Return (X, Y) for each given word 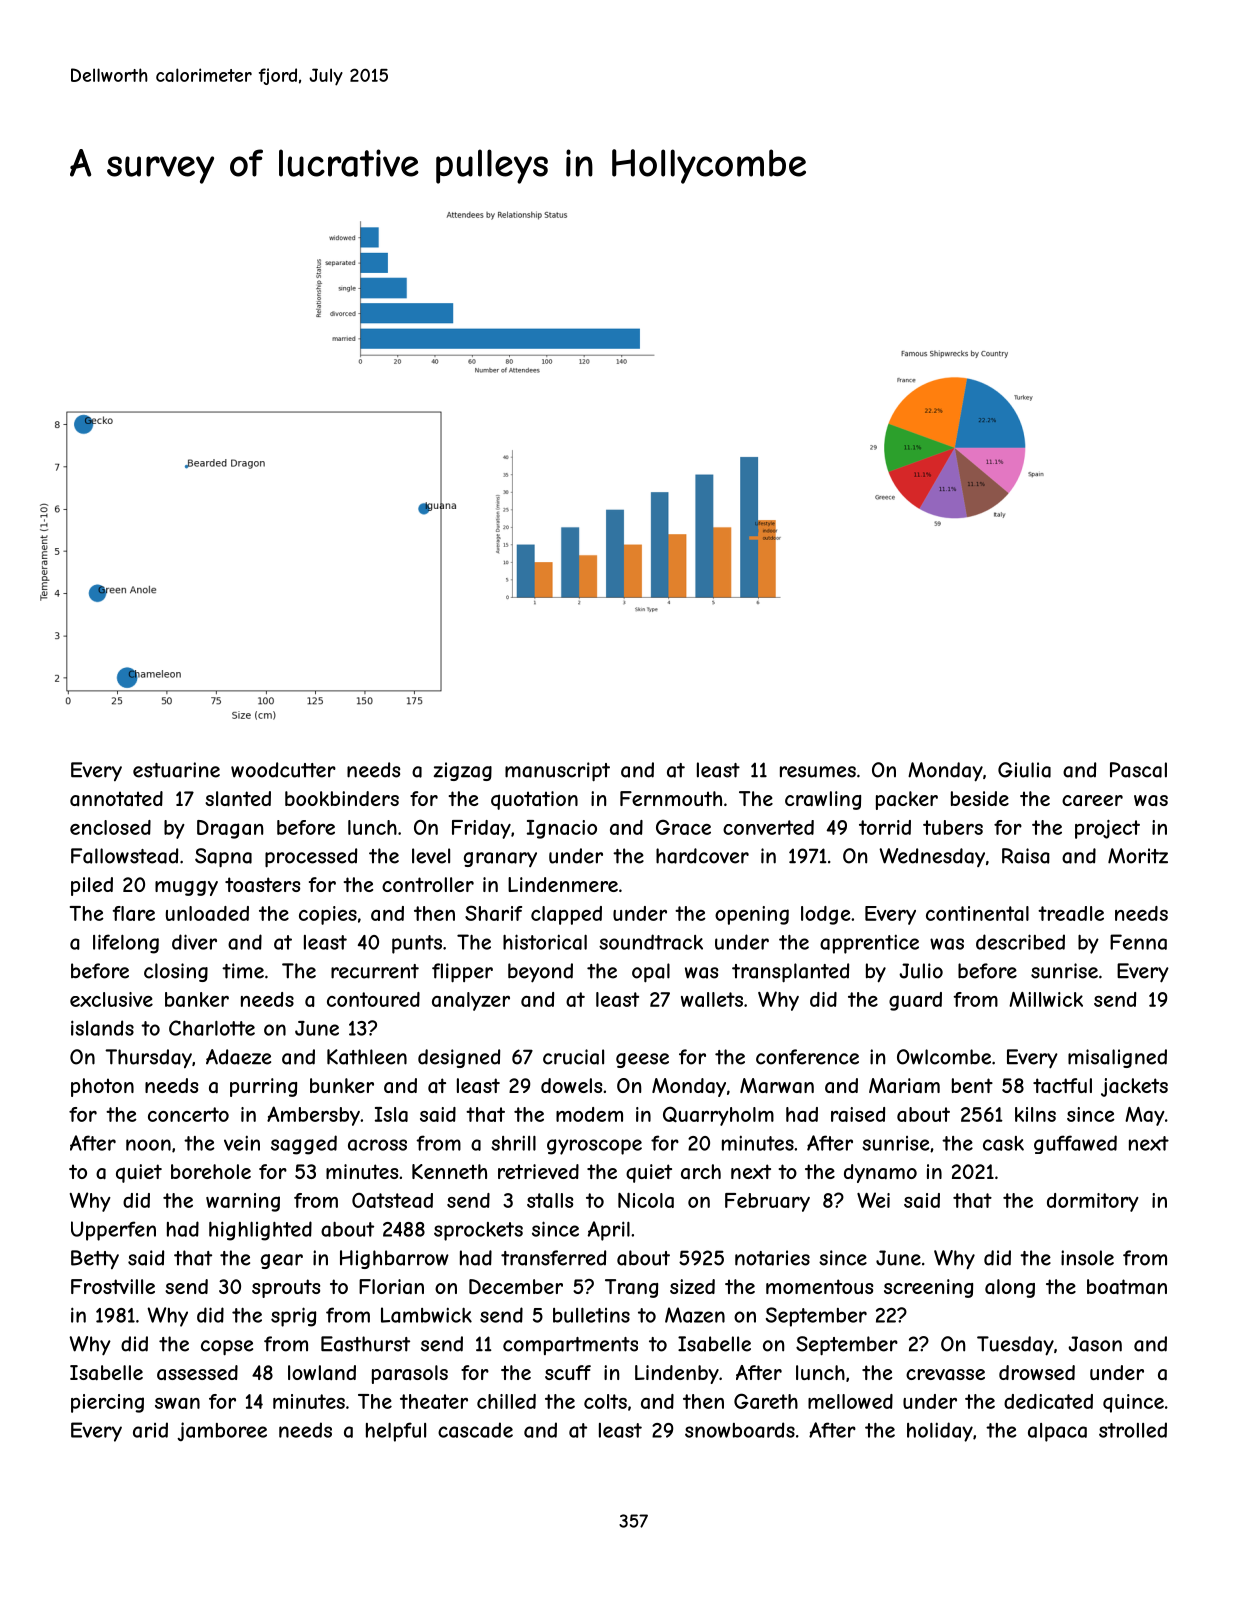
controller (428, 884)
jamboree (222, 1431)
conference (807, 1057)
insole (1087, 1258)
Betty (95, 1259)
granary (500, 859)
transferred (553, 1258)
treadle (1071, 913)
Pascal (1138, 770)
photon (102, 1087)
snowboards (740, 1430)
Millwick (1046, 999)
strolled (1133, 1430)
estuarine (176, 770)
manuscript (557, 772)
